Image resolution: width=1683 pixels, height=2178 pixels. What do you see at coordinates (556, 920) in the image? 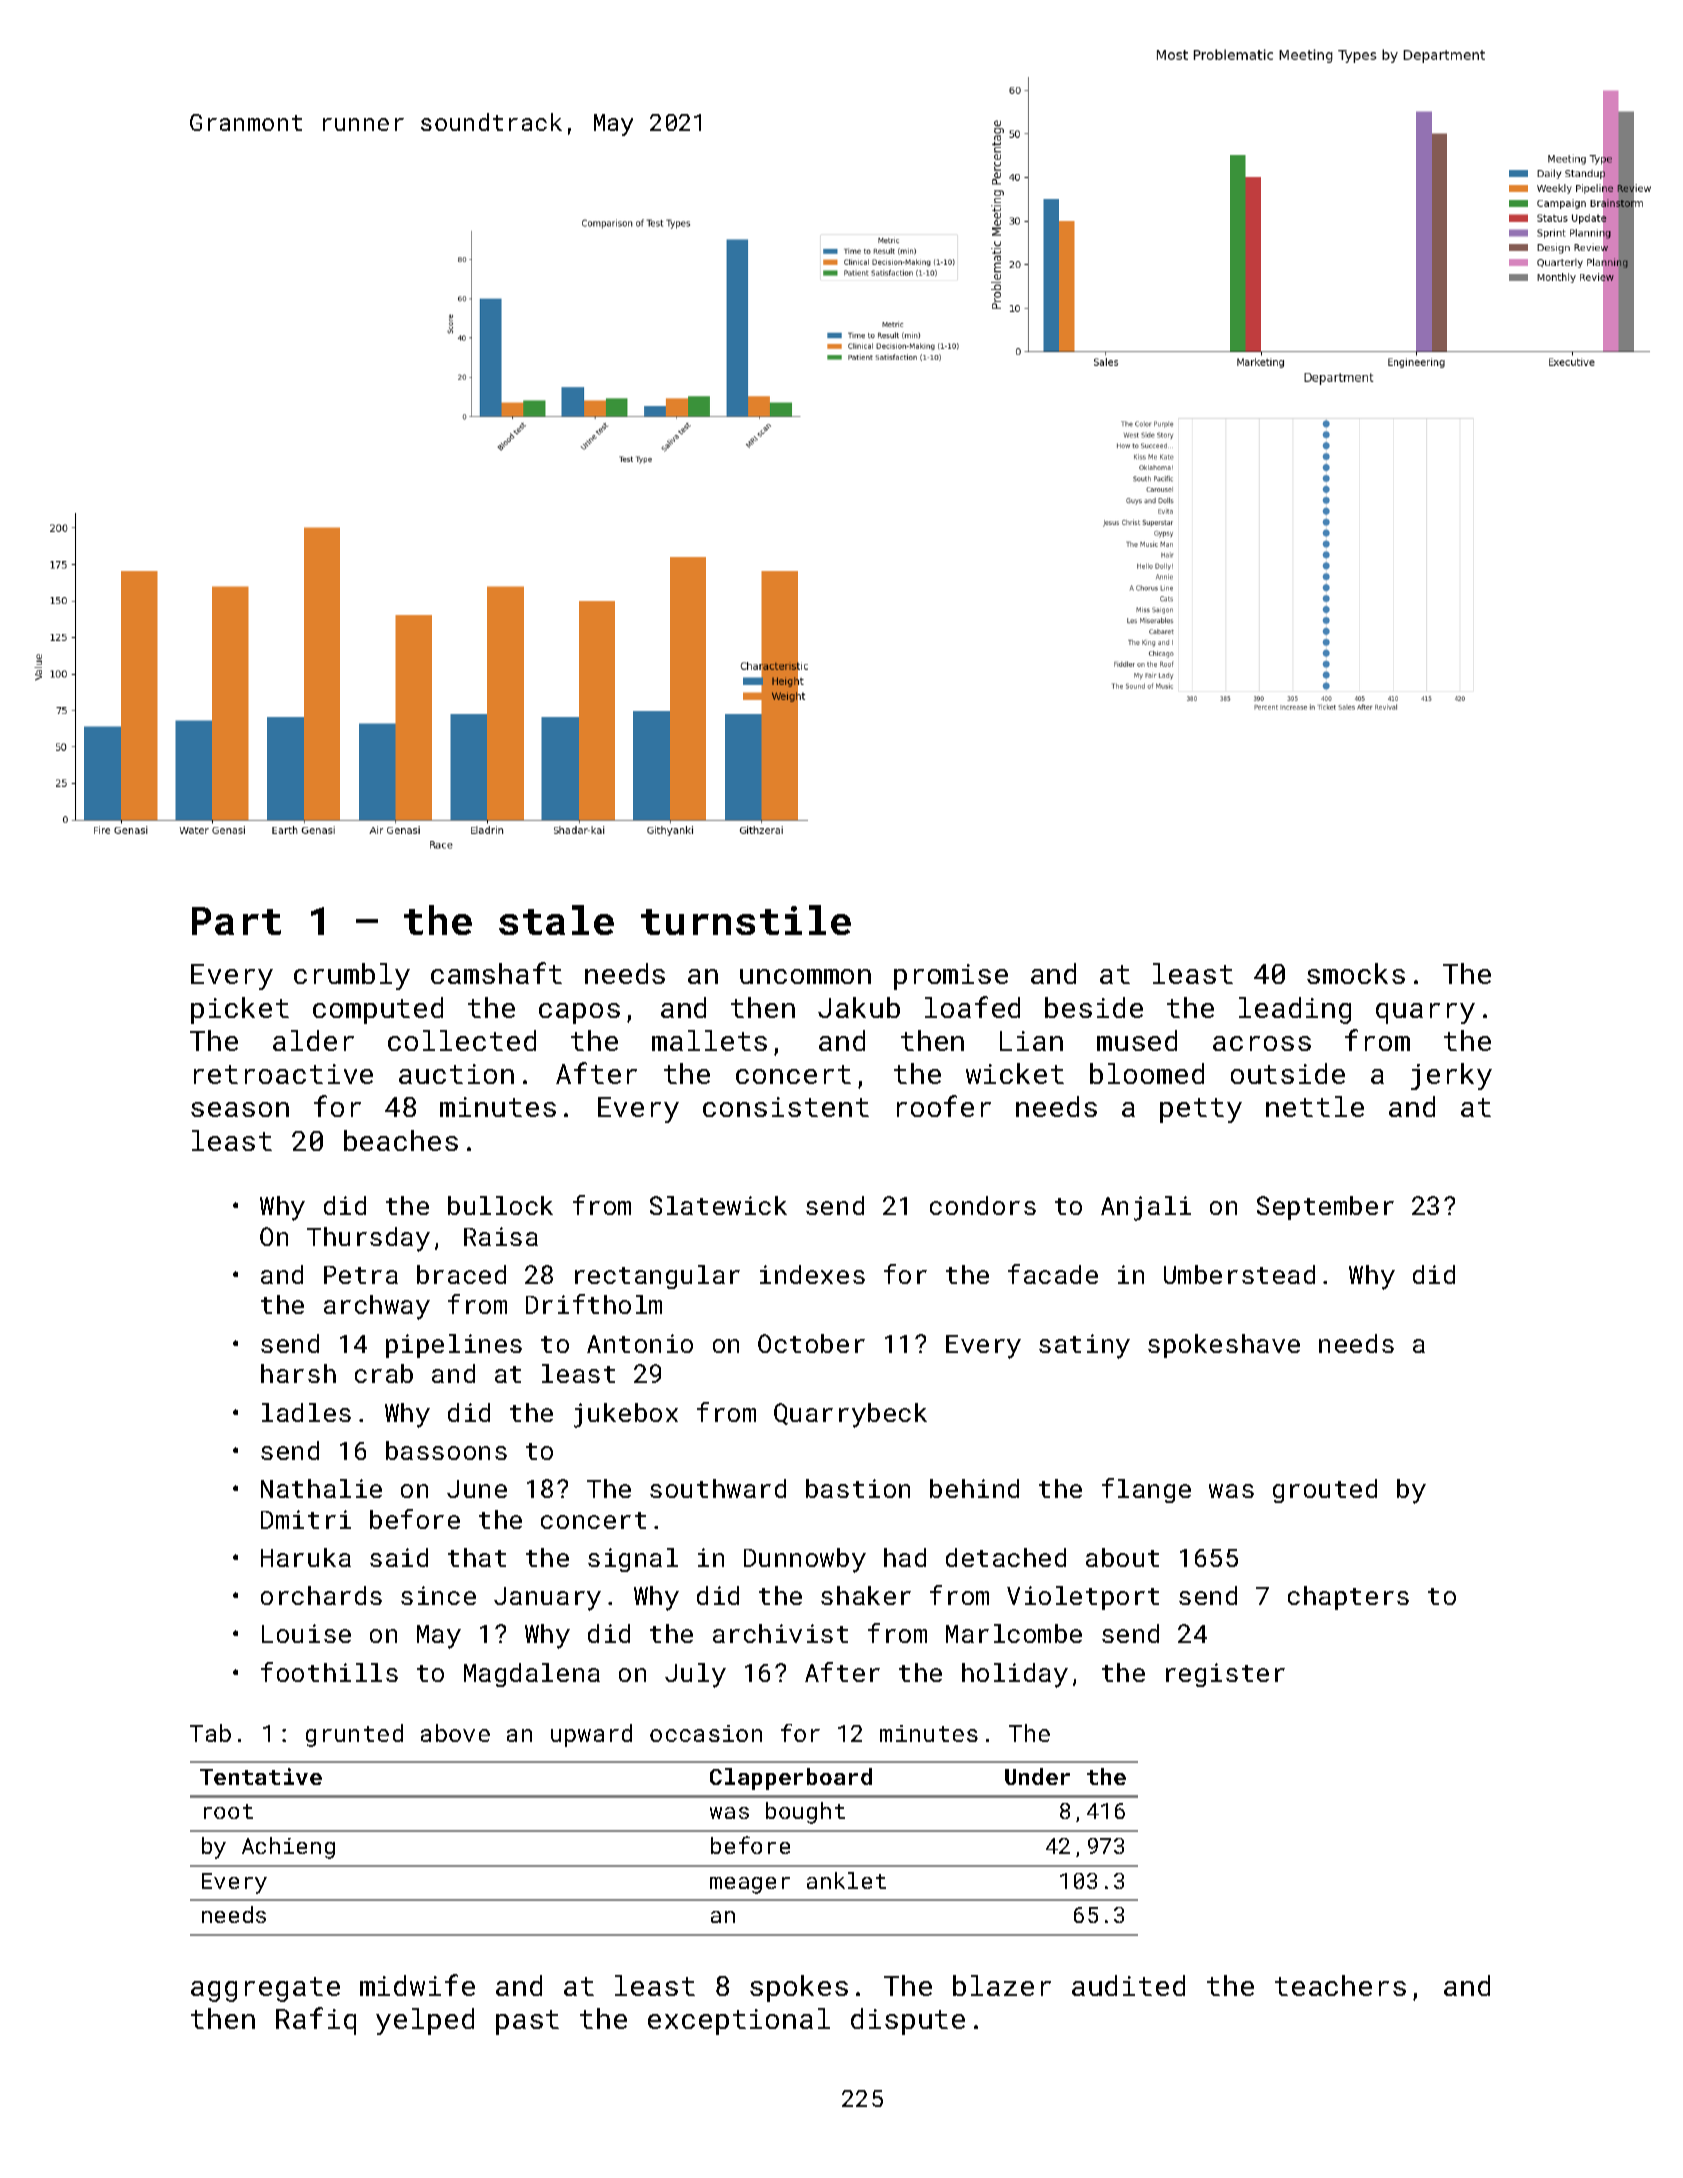
I see `stale` at bounding box center [556, 920].
